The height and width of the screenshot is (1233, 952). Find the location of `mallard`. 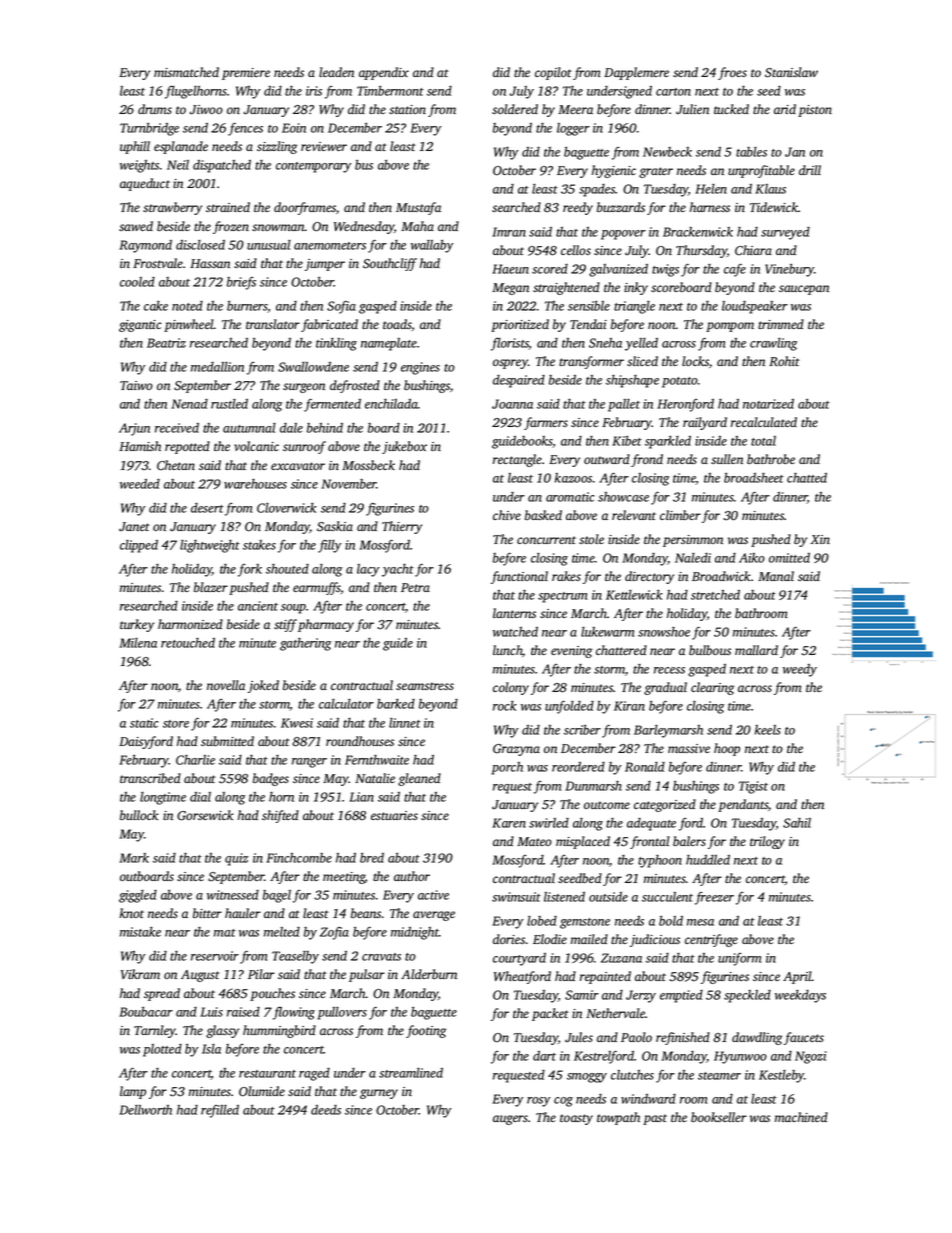

mallard is located at coordinates (756, 650).
